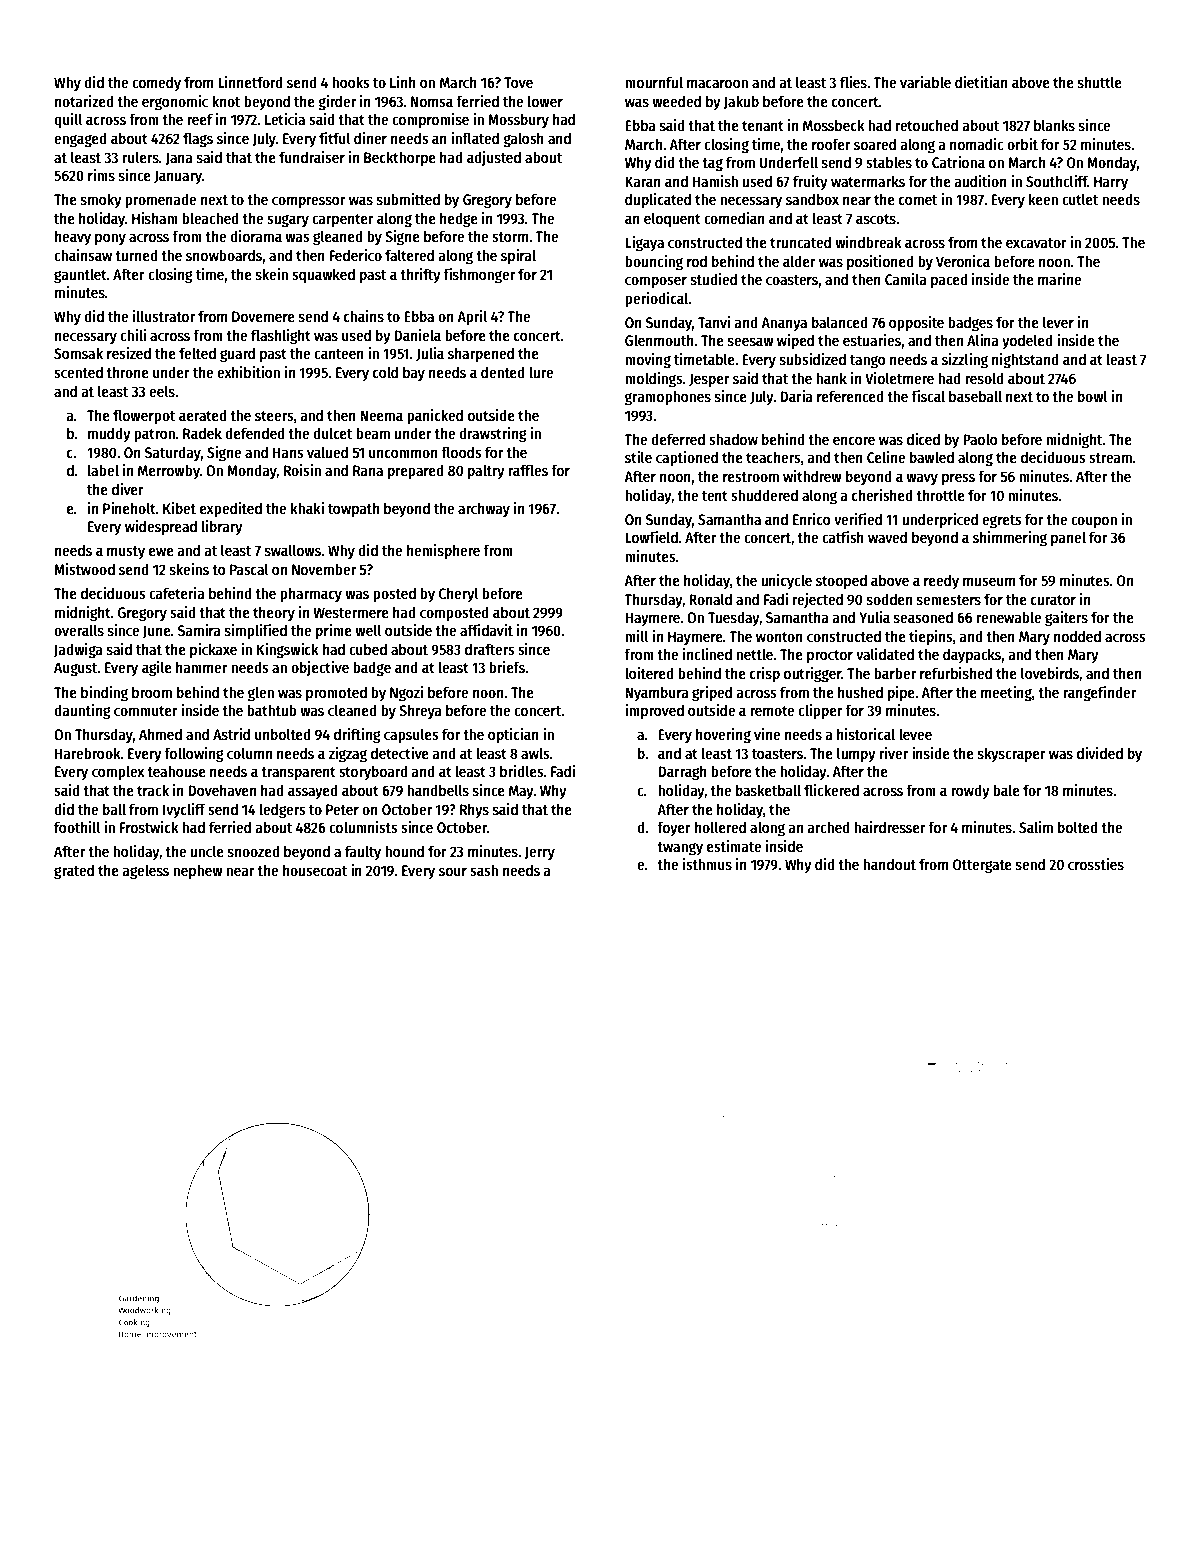 The height and width of the page is (1556, 1203). What do you see at coordinates (248, 372) in the page?
I see `exhibition` at bounding box center [248, 372].
